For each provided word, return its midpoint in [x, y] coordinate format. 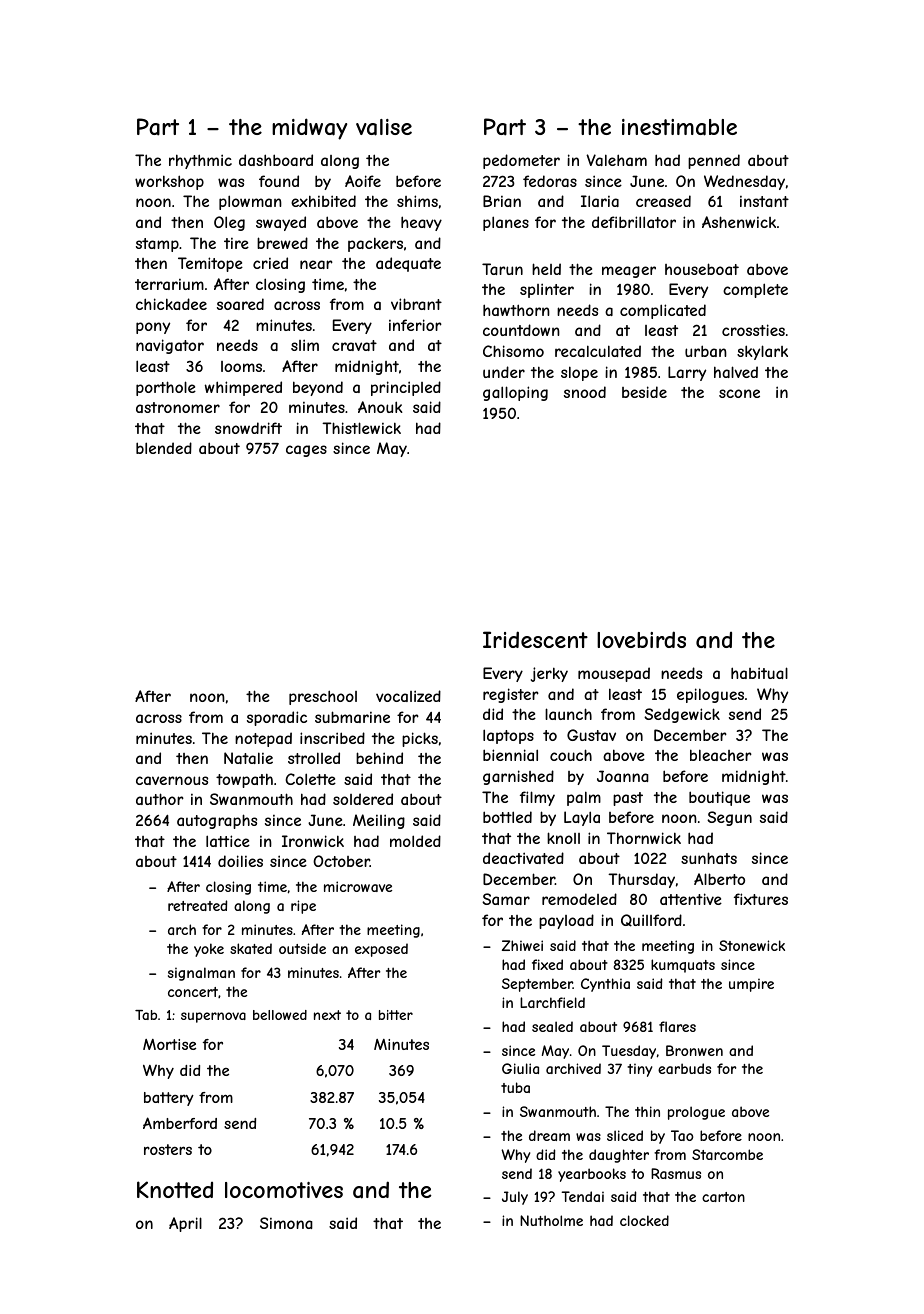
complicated [663, 311]
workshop [169, 182]
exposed [381, 950]
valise [384, 127]
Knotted [175, 1189]
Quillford [651, 920]
